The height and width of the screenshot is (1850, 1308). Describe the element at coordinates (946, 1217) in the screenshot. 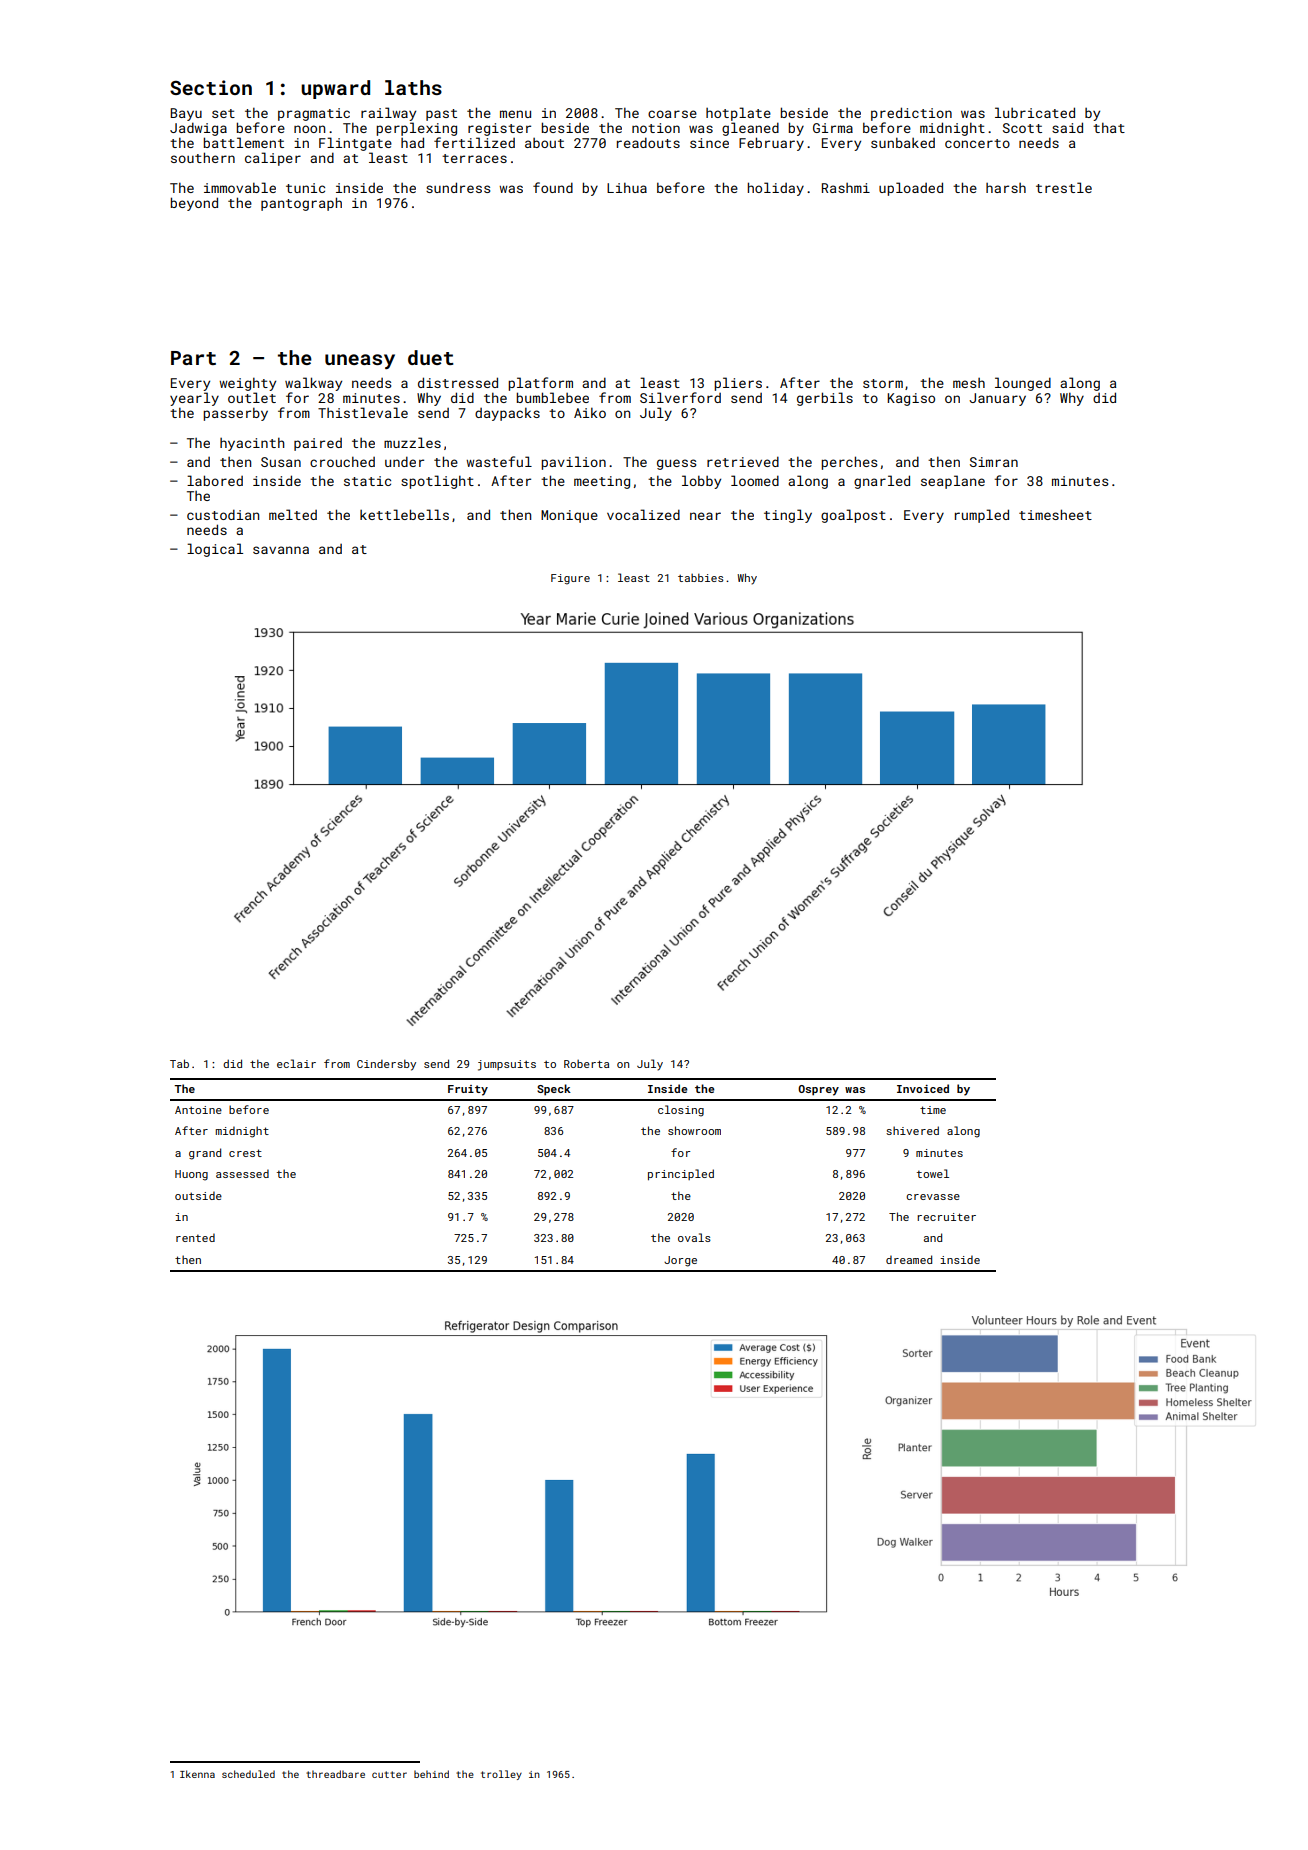

I see `recruiter` at that location.
